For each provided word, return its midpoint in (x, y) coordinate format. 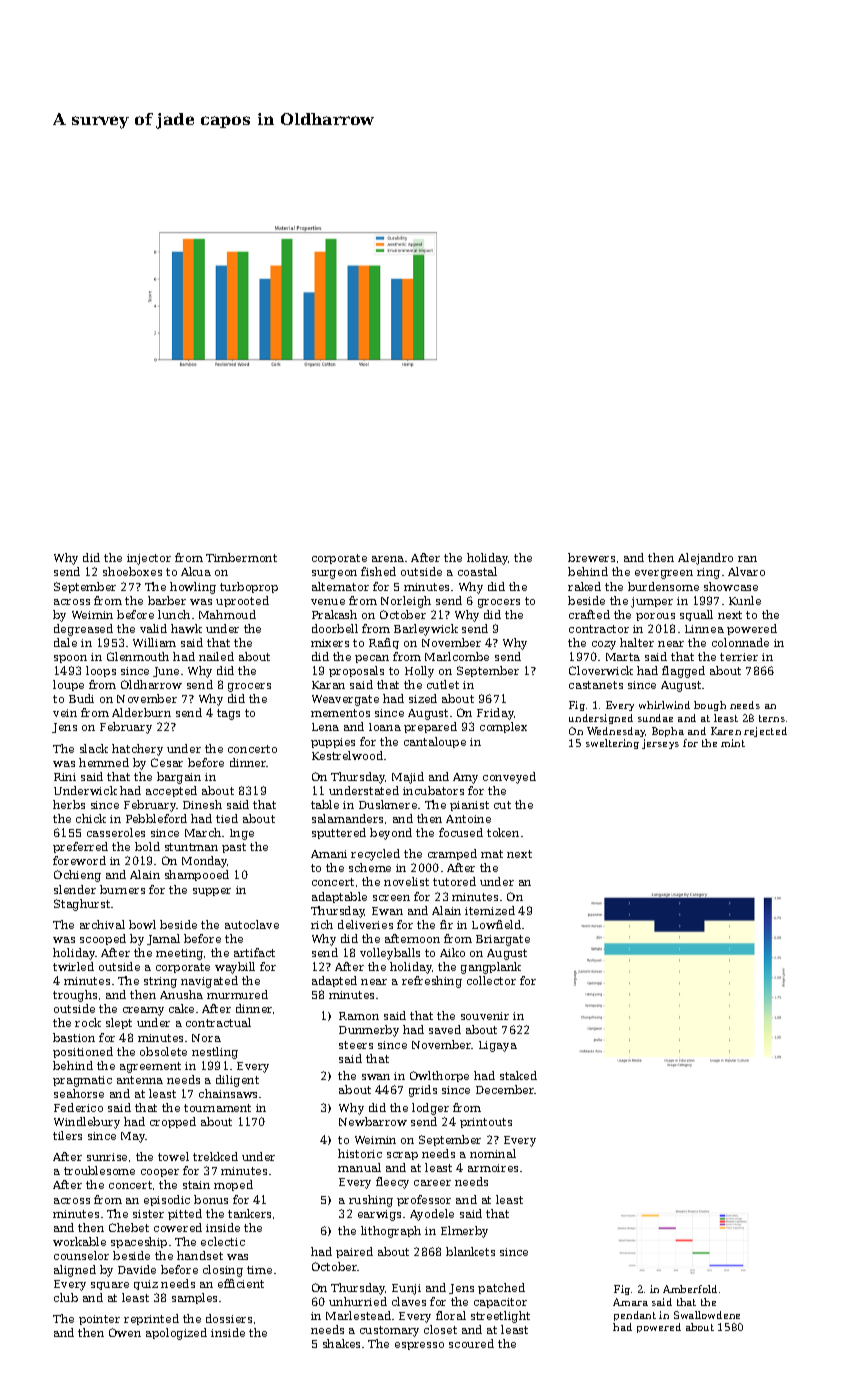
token (503, 832)
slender (75, 889)
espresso (419, 1346)
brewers (591, 557)
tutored (454, 881)
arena (388, 559)
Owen (125, 1332)
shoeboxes (132, 571)
